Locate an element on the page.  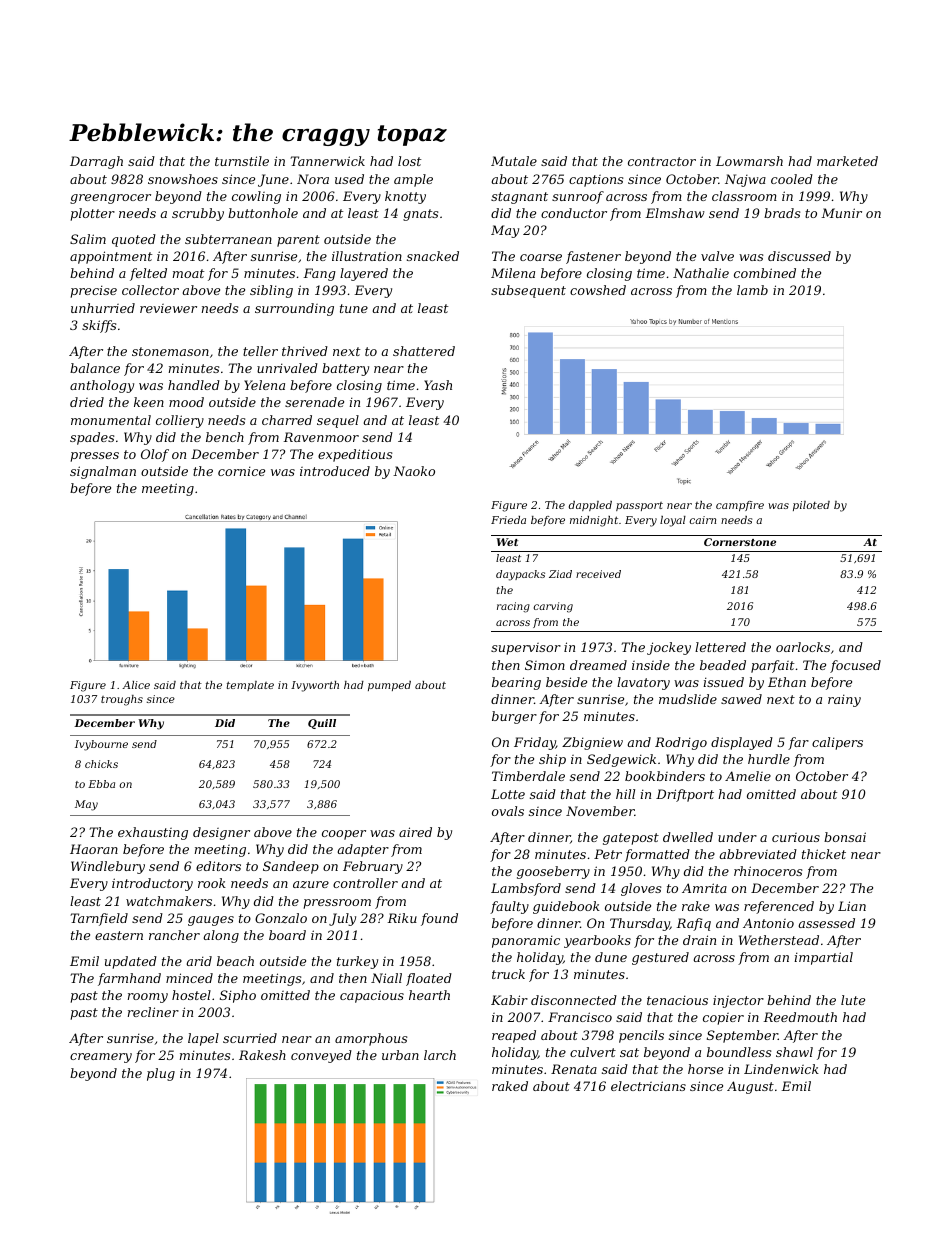
larch is located at coordinates (440, 1055).
